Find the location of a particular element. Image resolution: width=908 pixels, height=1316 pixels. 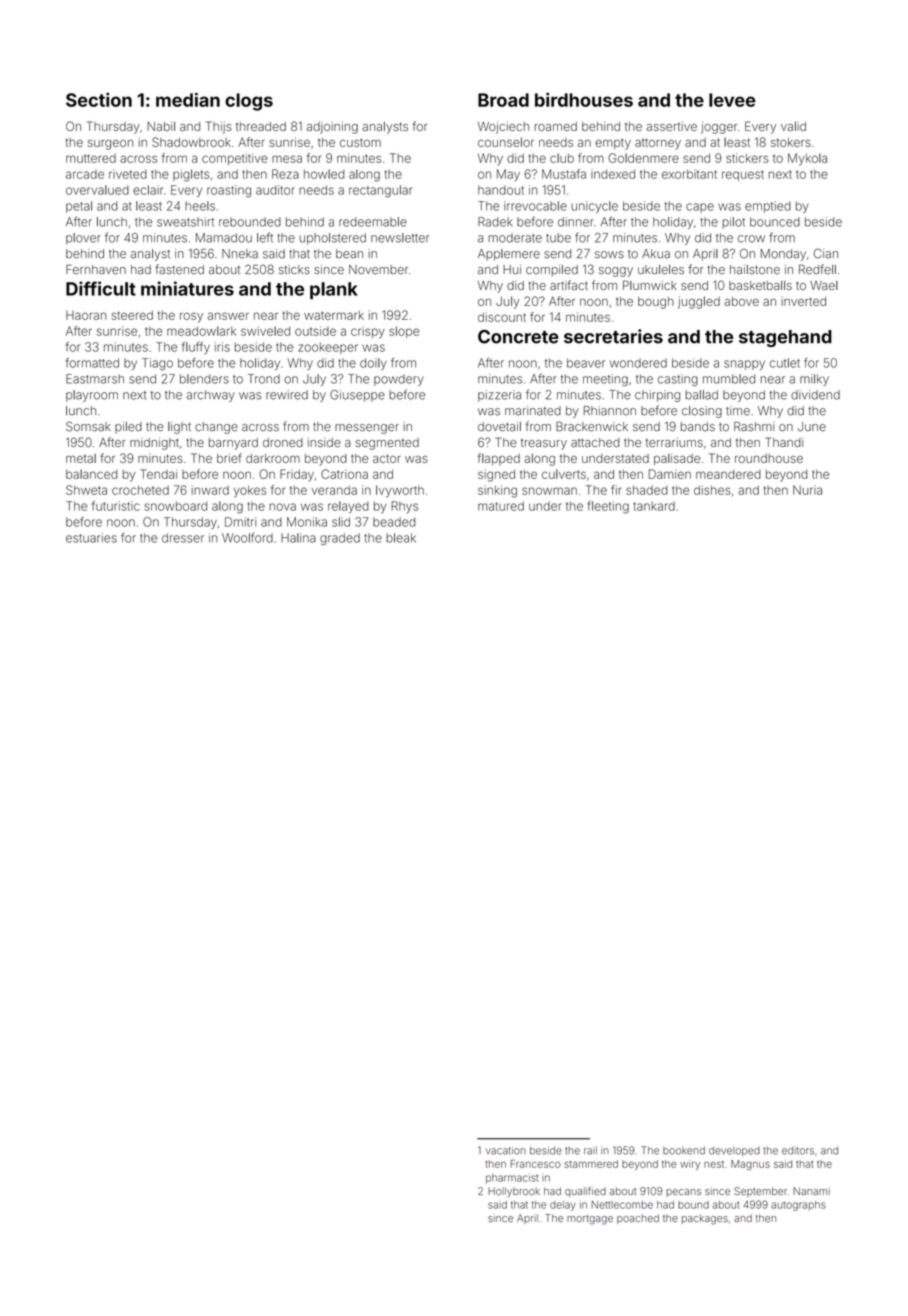

Shweta is located at coordinates (86, 490).
